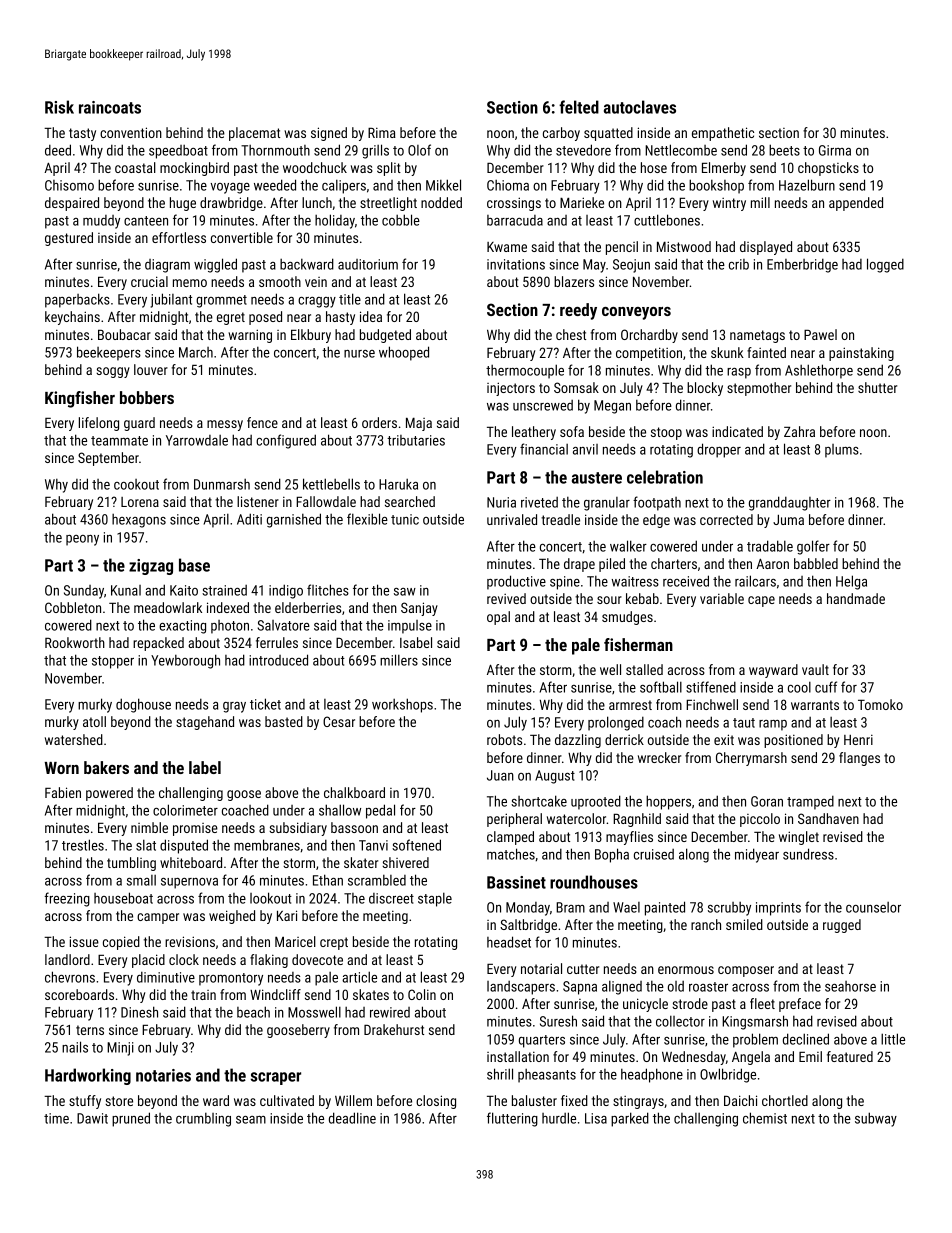 The image size is (952, 1233). Describe the element at coordinates (856, 598) in the document. I see `handmade` at that location.
